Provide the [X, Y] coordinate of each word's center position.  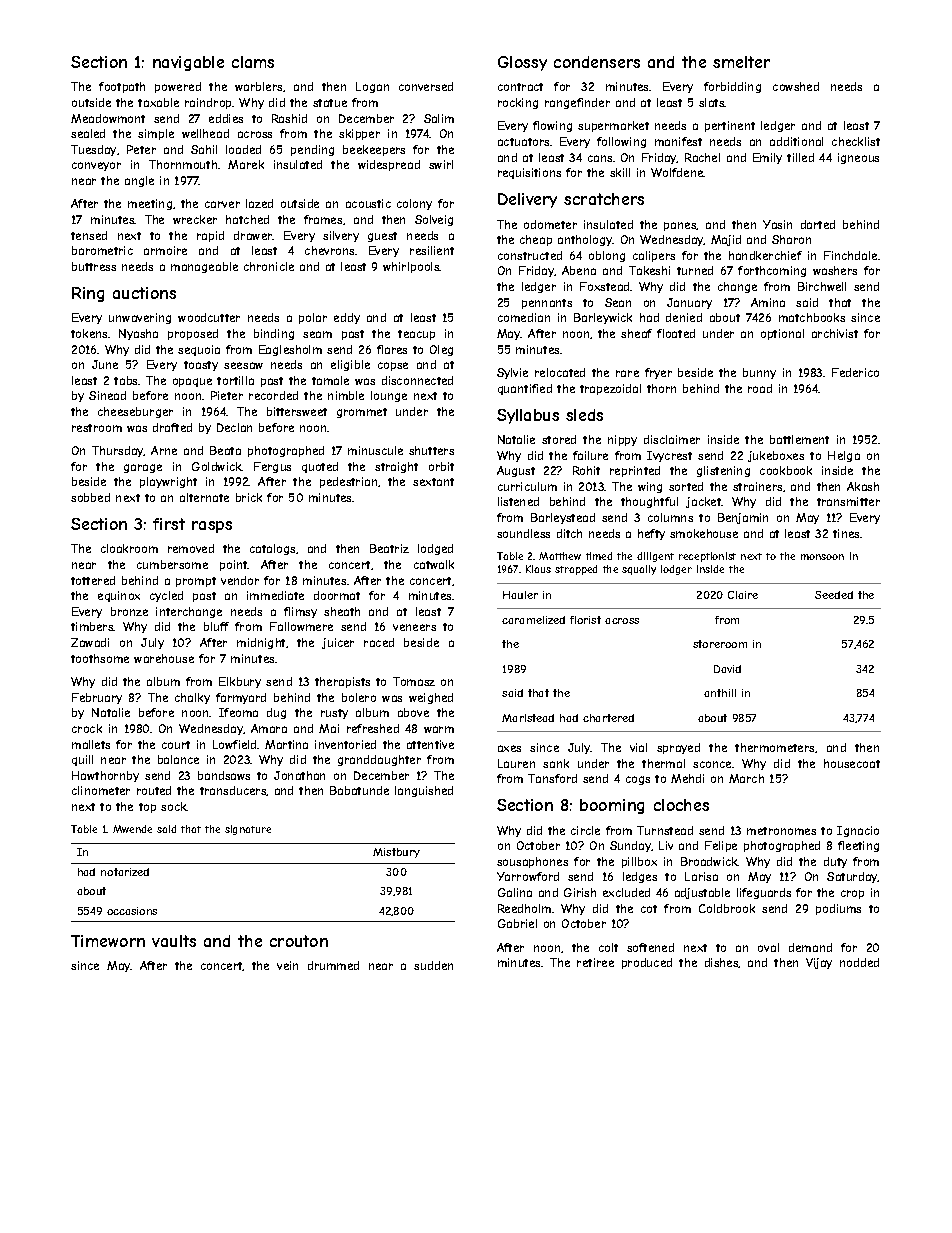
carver [222, 204]
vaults [174, 941]
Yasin [777, 224]
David [727, 669]
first [169, 524]
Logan [372, 87]
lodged [435, 549]
